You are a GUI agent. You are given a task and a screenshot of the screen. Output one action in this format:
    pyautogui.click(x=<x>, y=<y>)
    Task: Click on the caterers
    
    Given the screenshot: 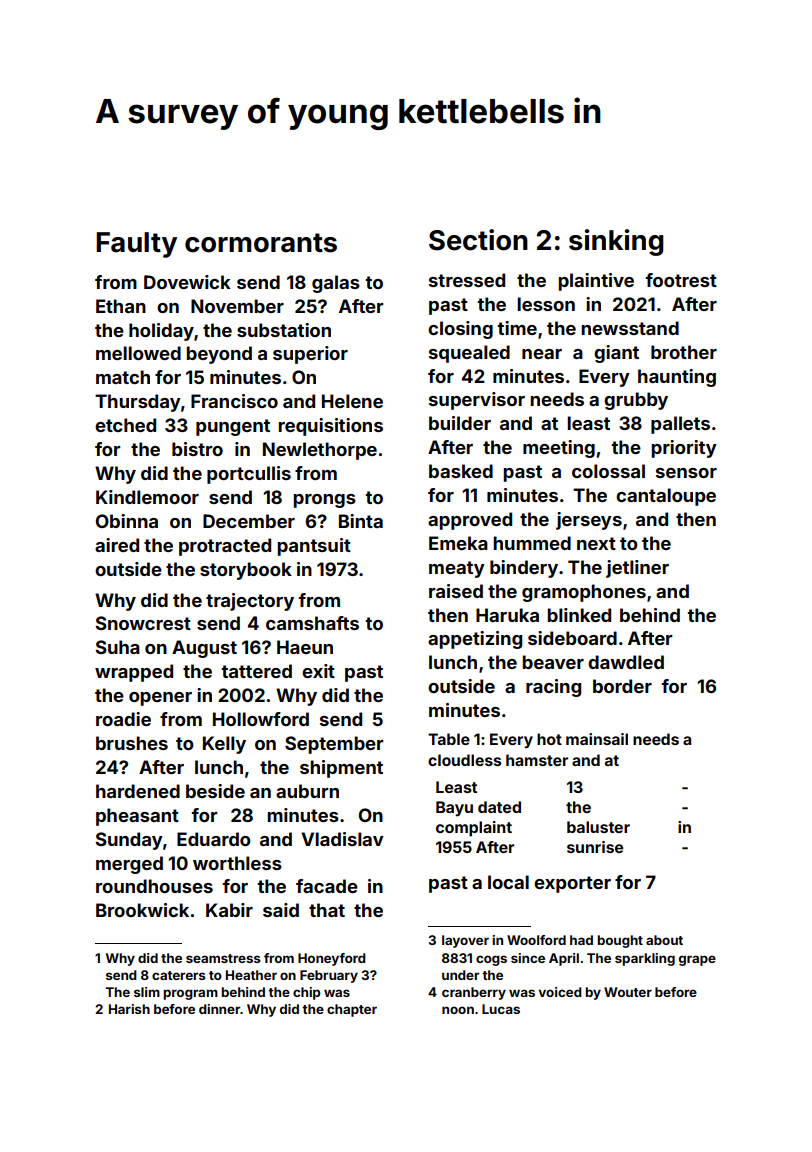 What is the action you would take?
    pyautogui.click(x=179, y=975)
